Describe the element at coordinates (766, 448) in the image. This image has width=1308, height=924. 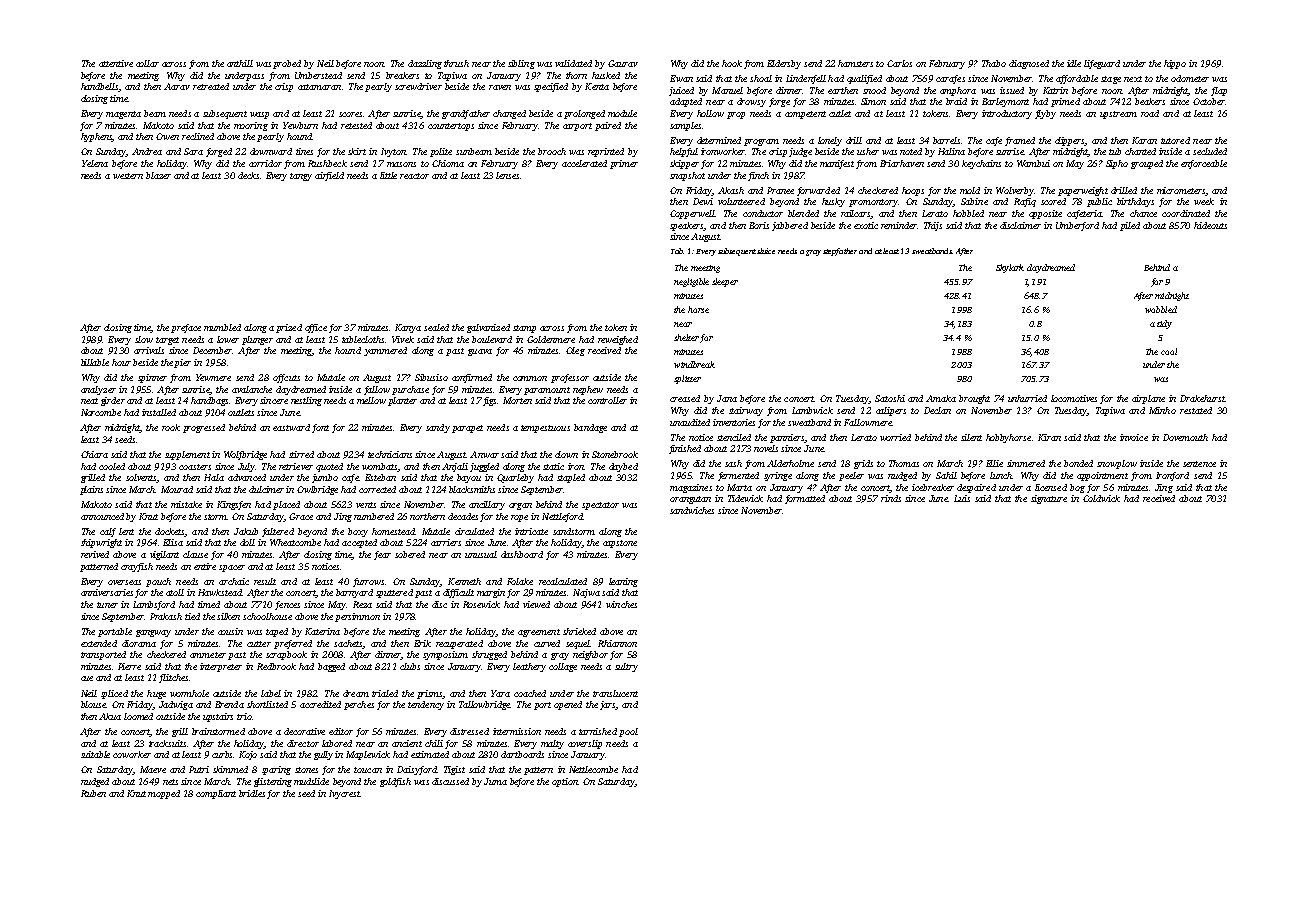
I see `novels` at that location.
